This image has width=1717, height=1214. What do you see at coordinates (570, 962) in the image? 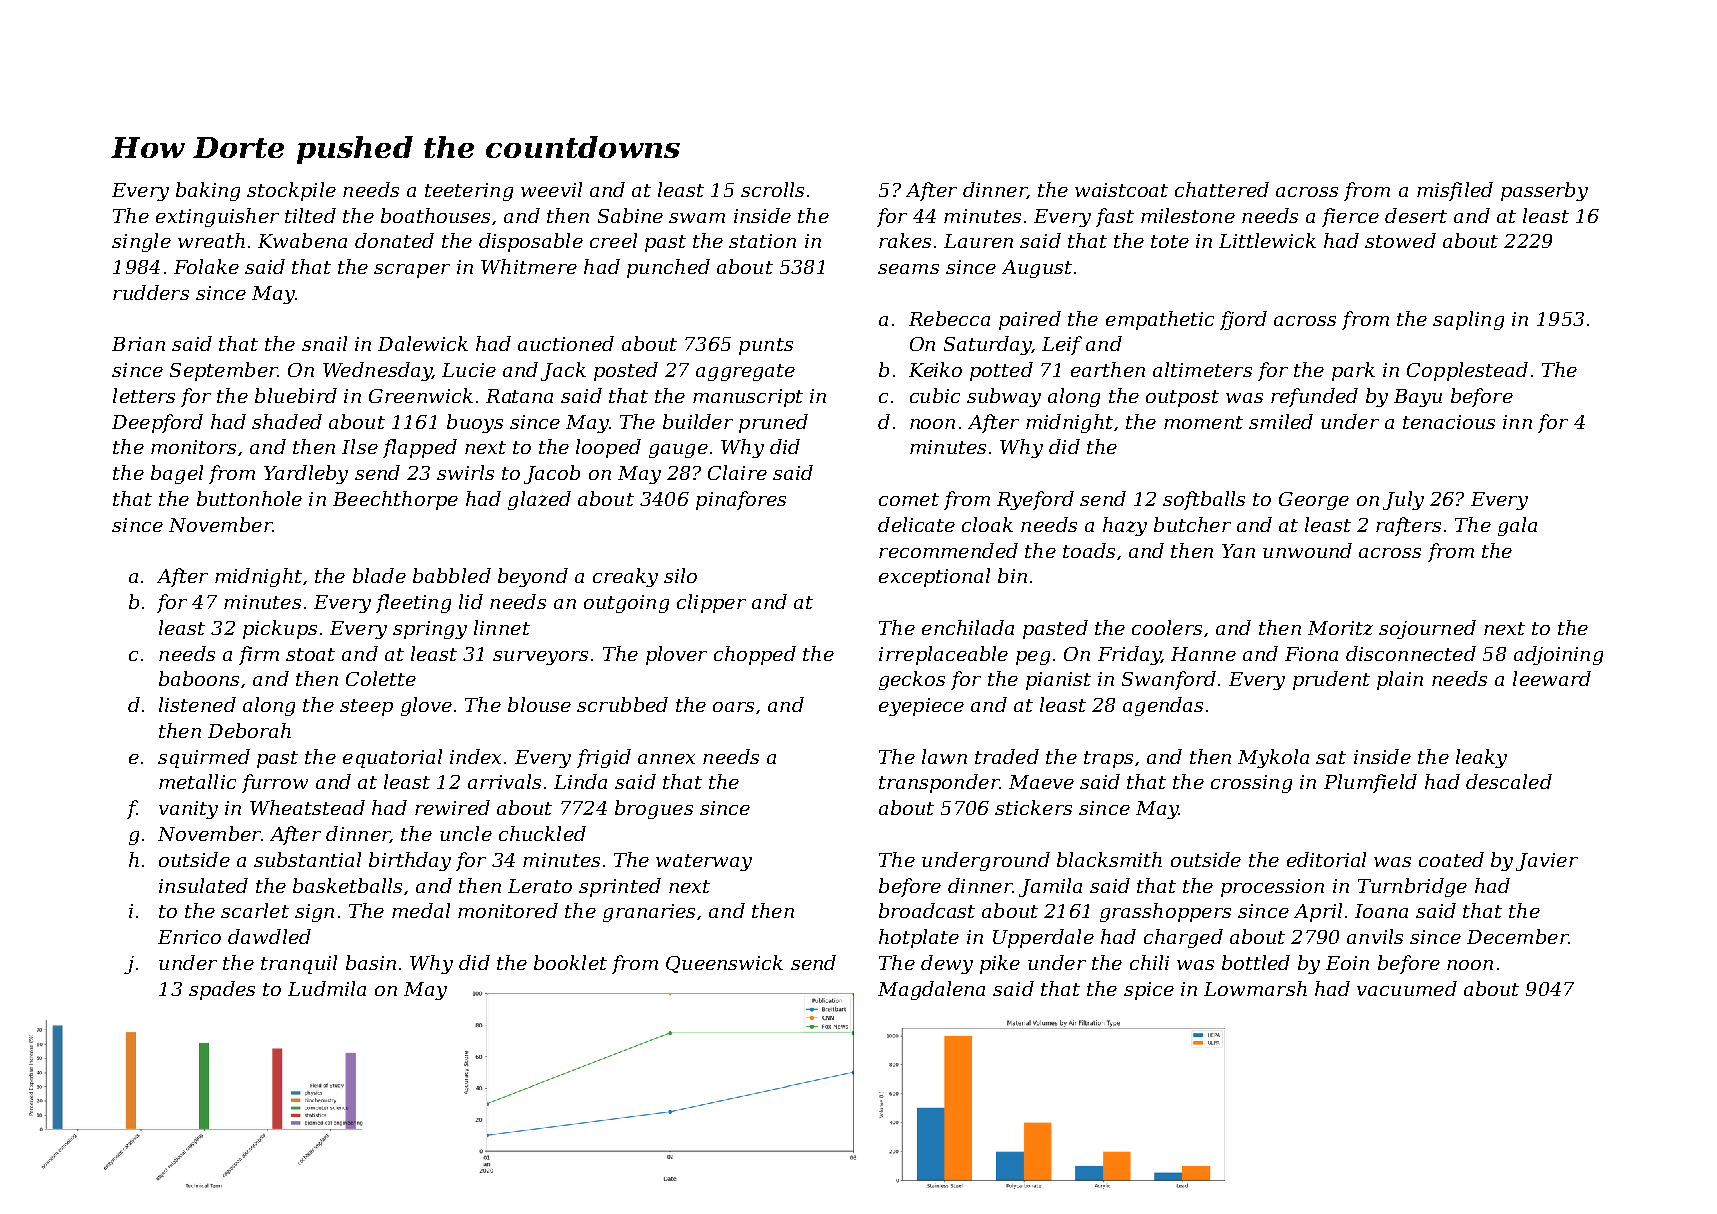
I see `booklet` at bounding box center [570, 962].
